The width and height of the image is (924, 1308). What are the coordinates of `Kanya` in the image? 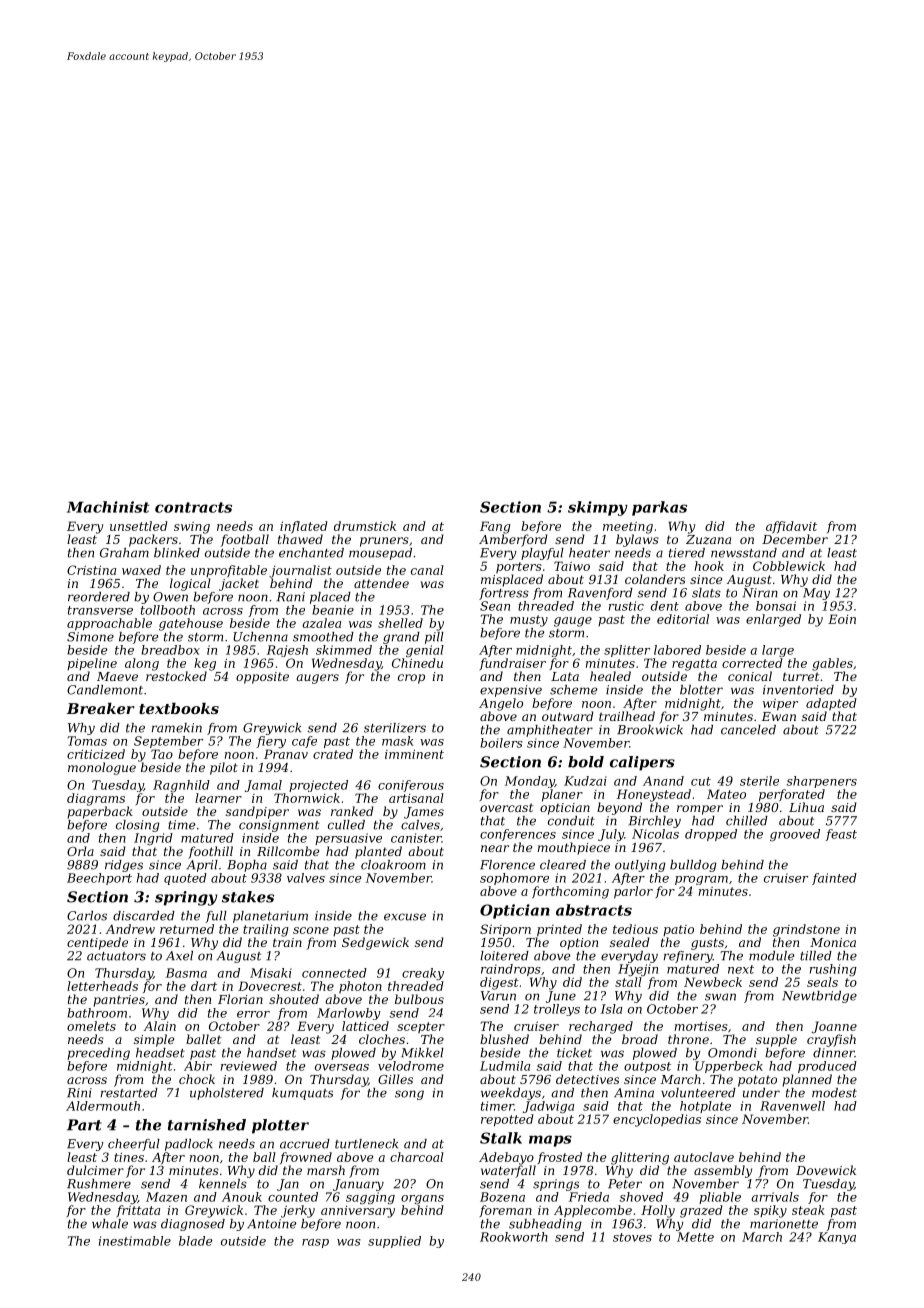 It's located at (837, 1238).
